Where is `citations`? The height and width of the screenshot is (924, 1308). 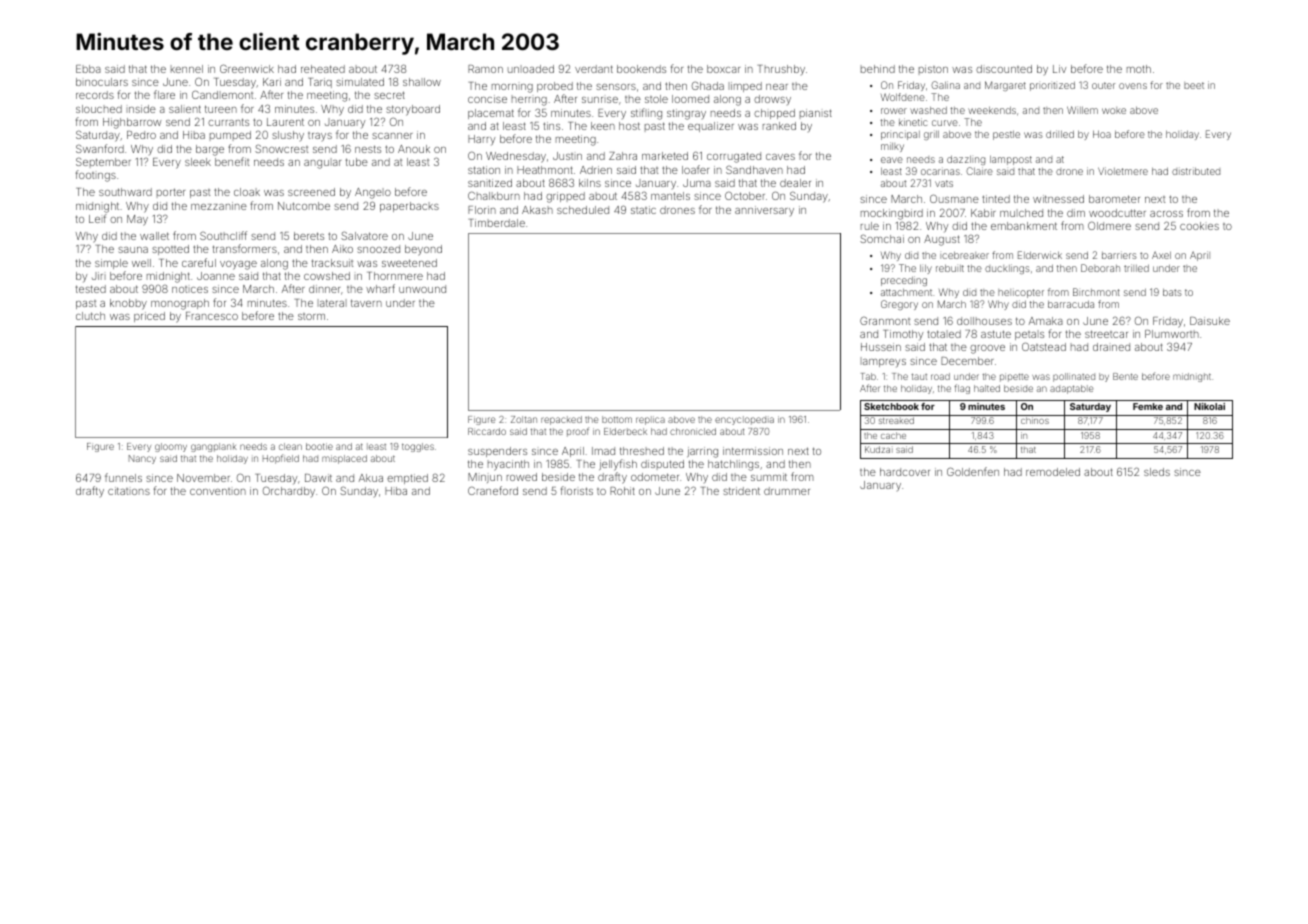 citations is located at coordinates (129, 491).
